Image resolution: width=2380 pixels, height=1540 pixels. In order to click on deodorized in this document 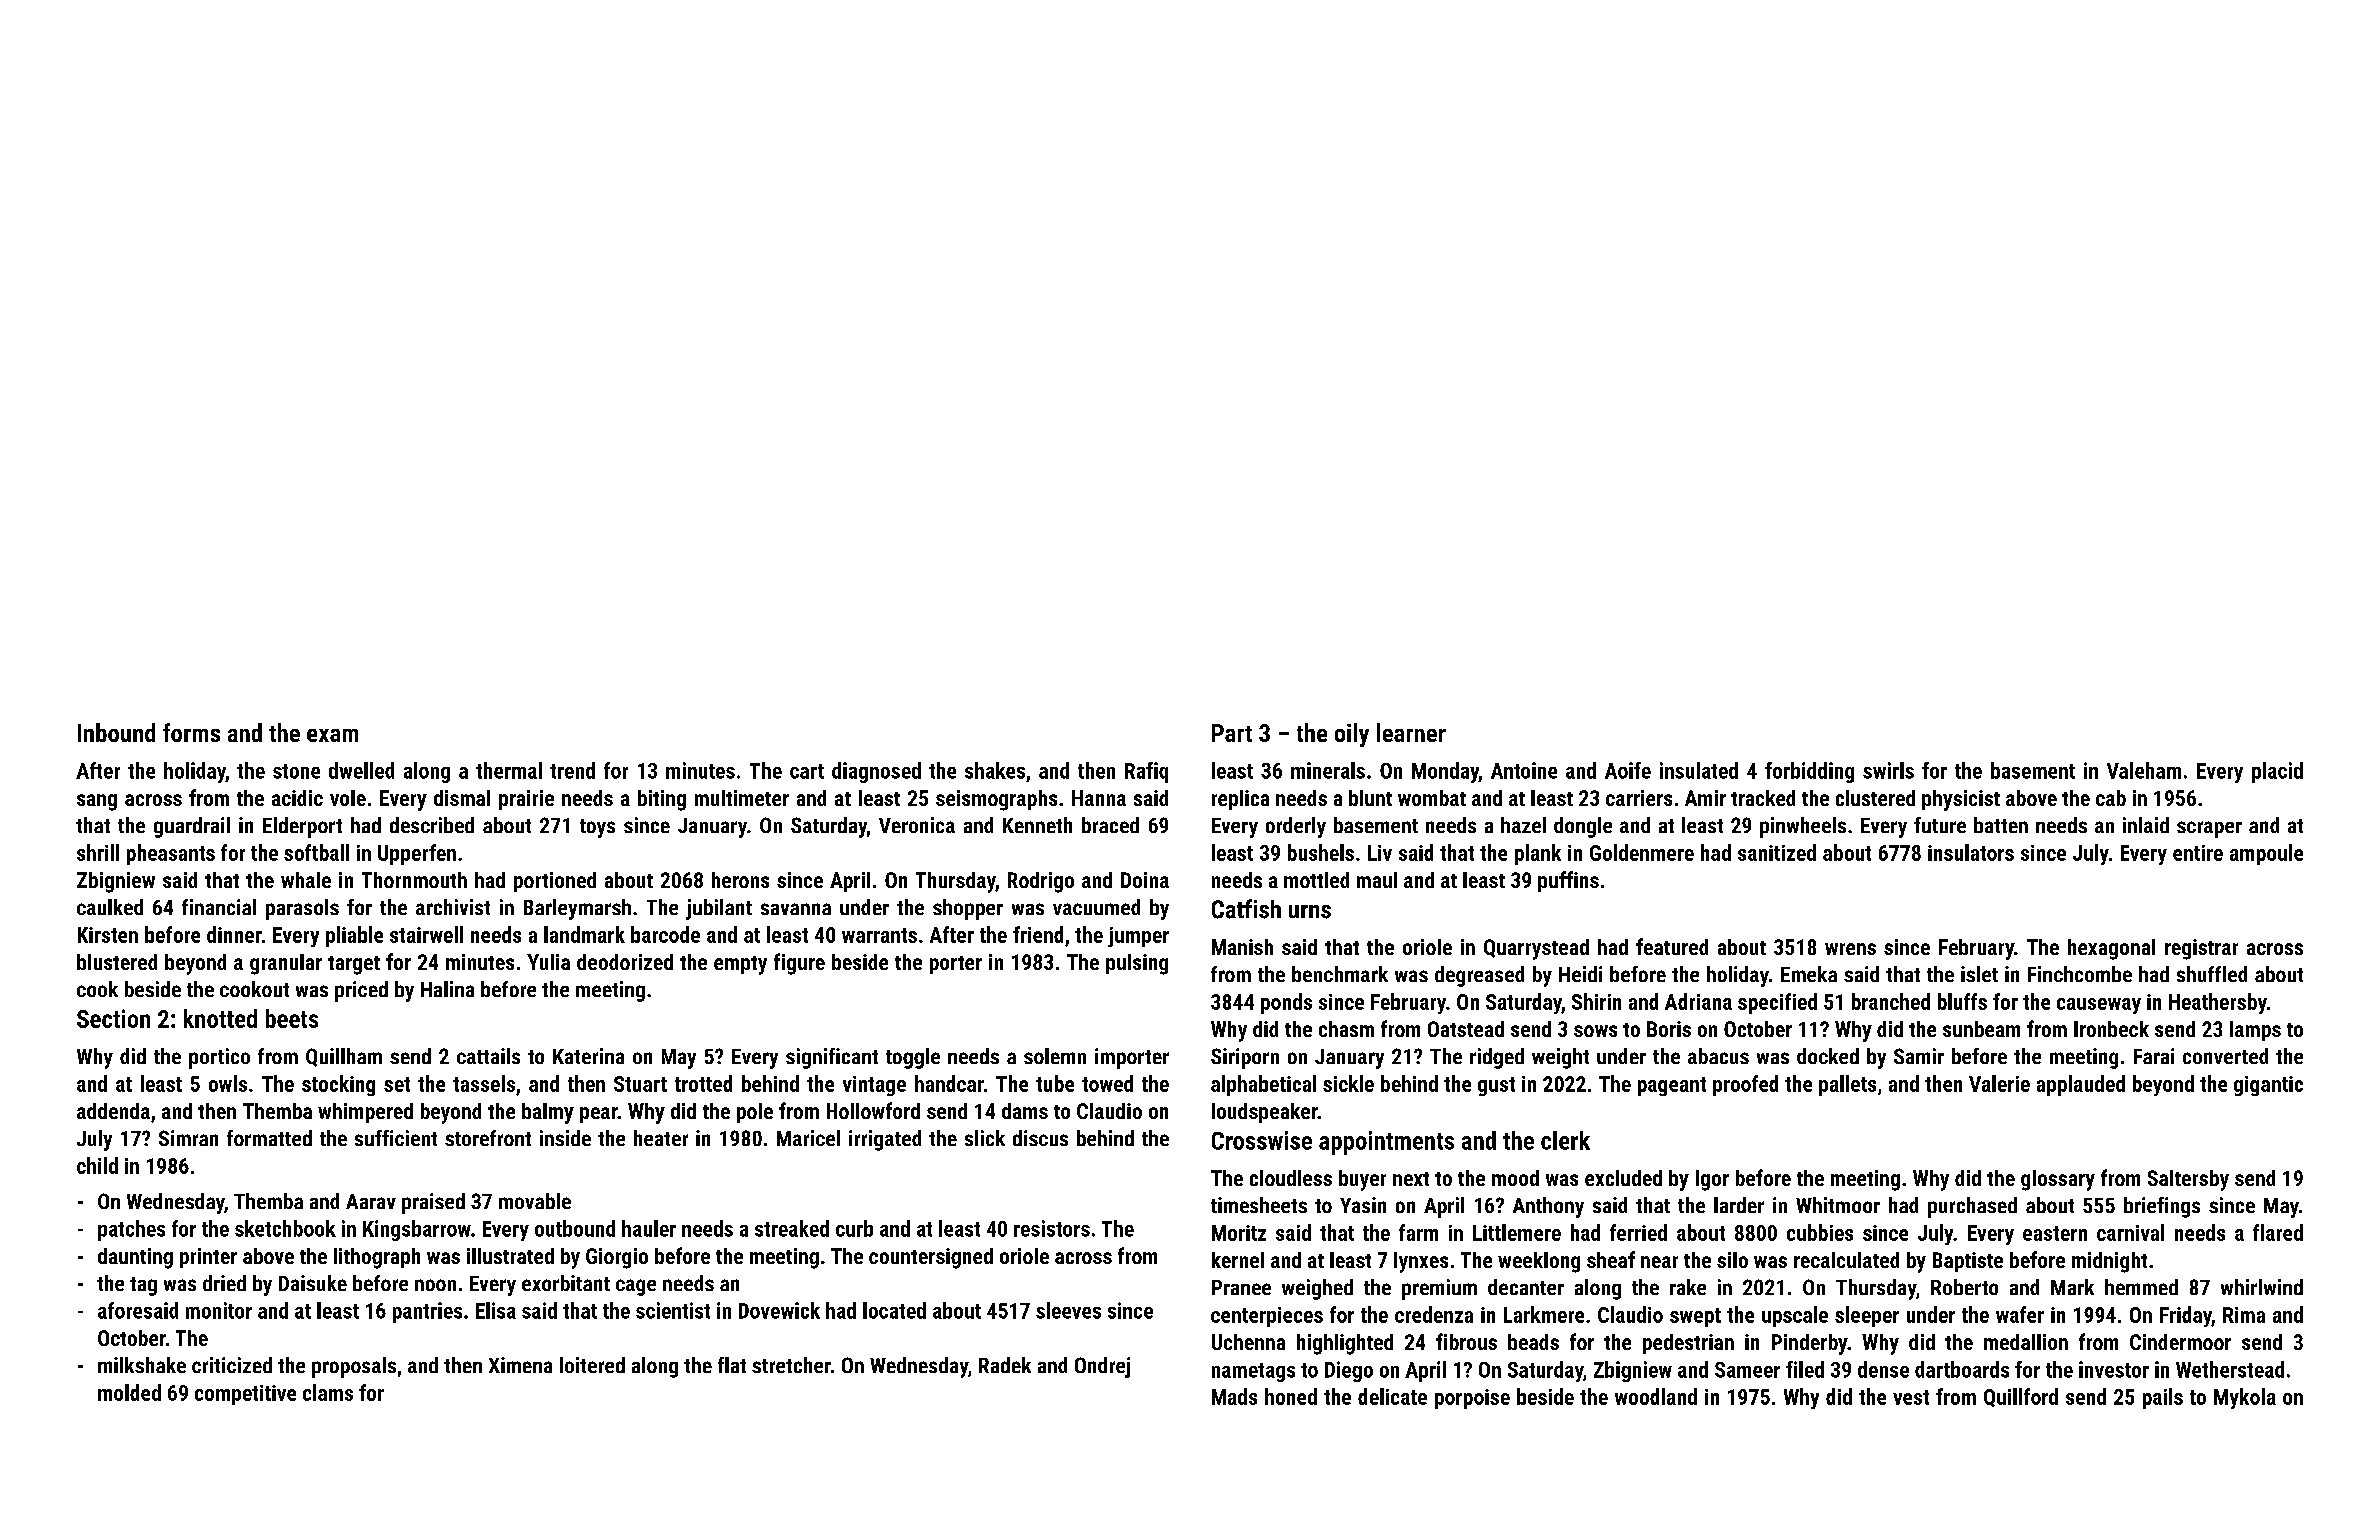, I will do `click(625, 962)`.
